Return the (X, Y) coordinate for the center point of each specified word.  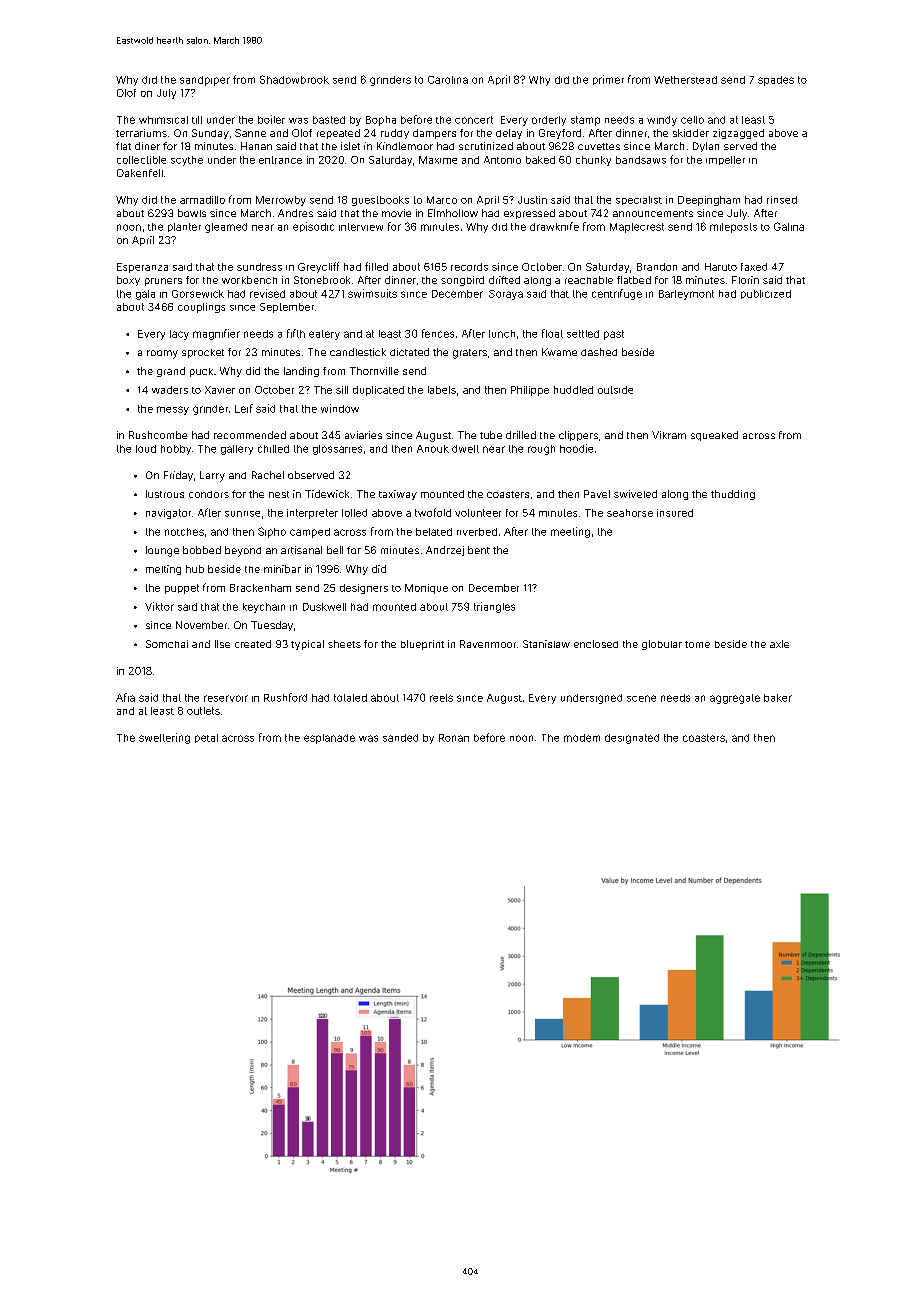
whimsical (163, 120)
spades (776, 81)
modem (582, 738)
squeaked (714, 436)
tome (697, 644)
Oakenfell (140, 173)
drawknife (554, 226)
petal (206, 738)
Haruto (721, 267)
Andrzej (445, 551)
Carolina (448, 80)
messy (173, 410)
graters (470, 354)
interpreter (312, 514)
